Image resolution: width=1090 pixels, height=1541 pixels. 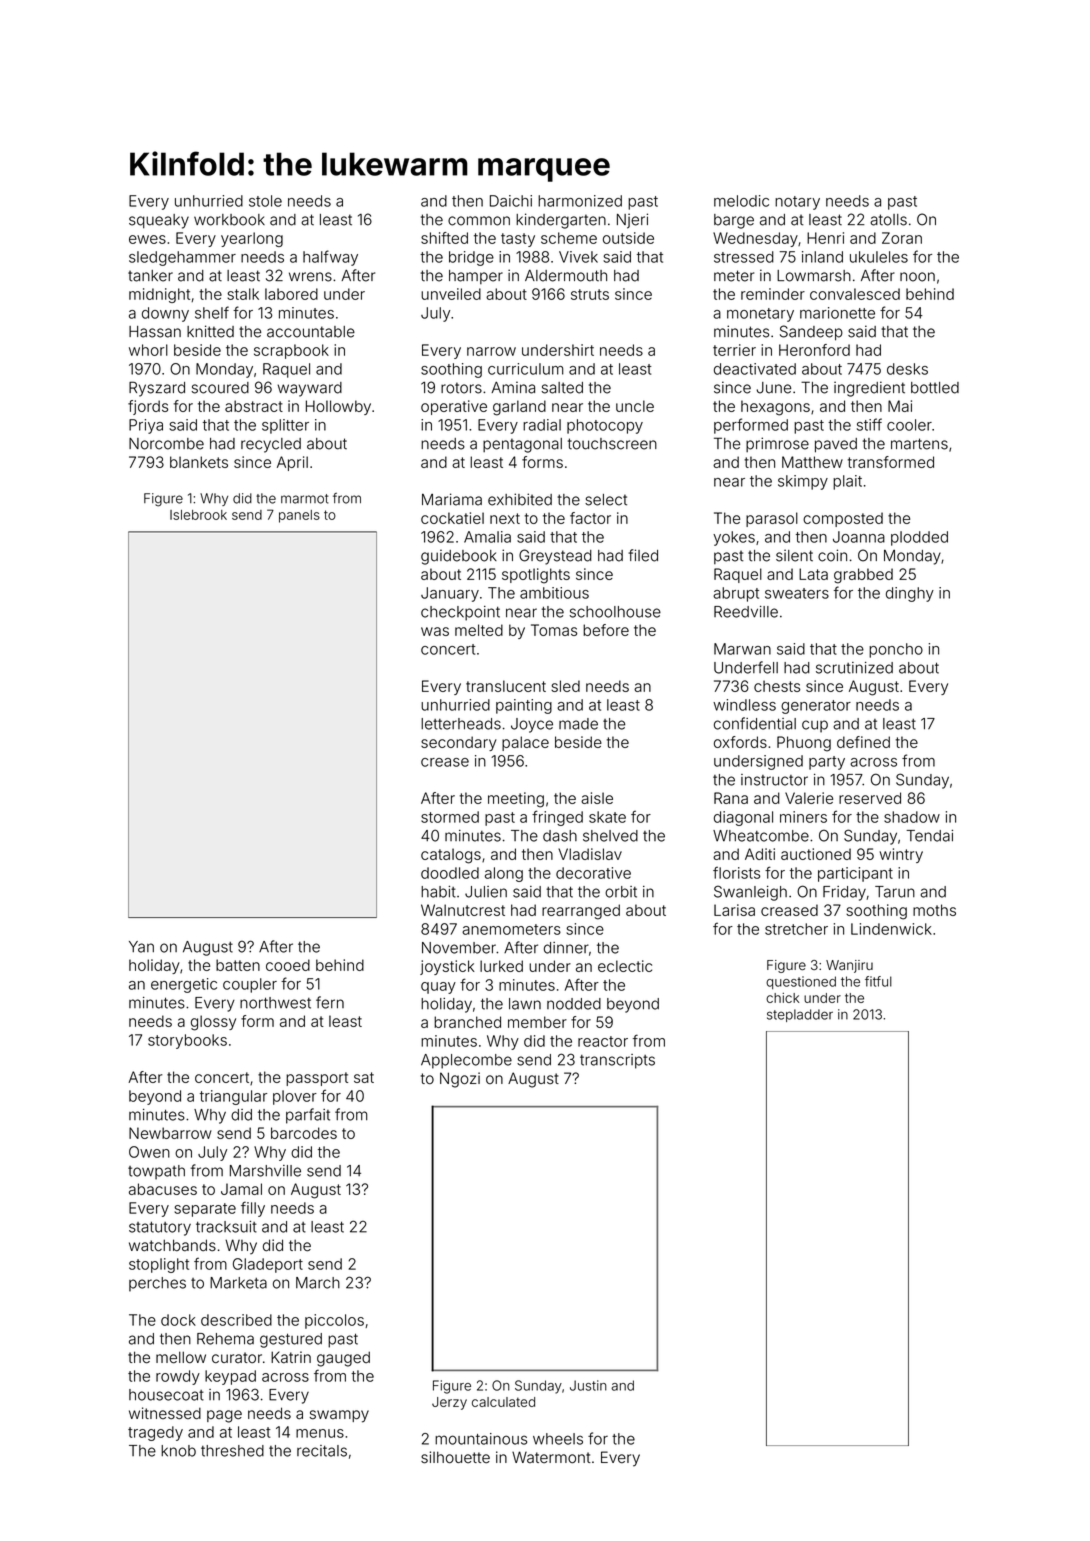 I want to click on Islebrook, so click(x=198, y=515).
